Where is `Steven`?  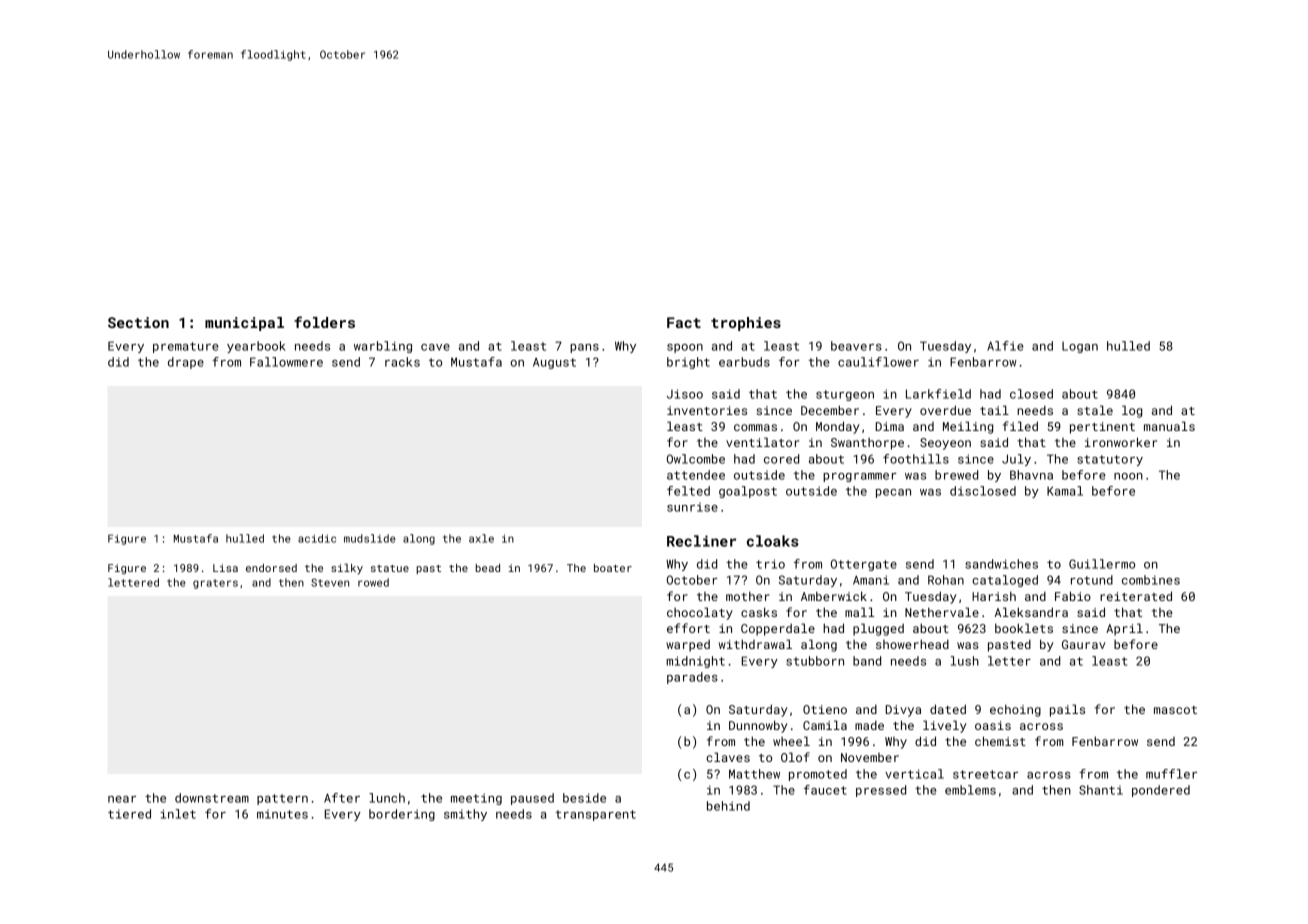
Steven is located at coordinates (330, 582).
